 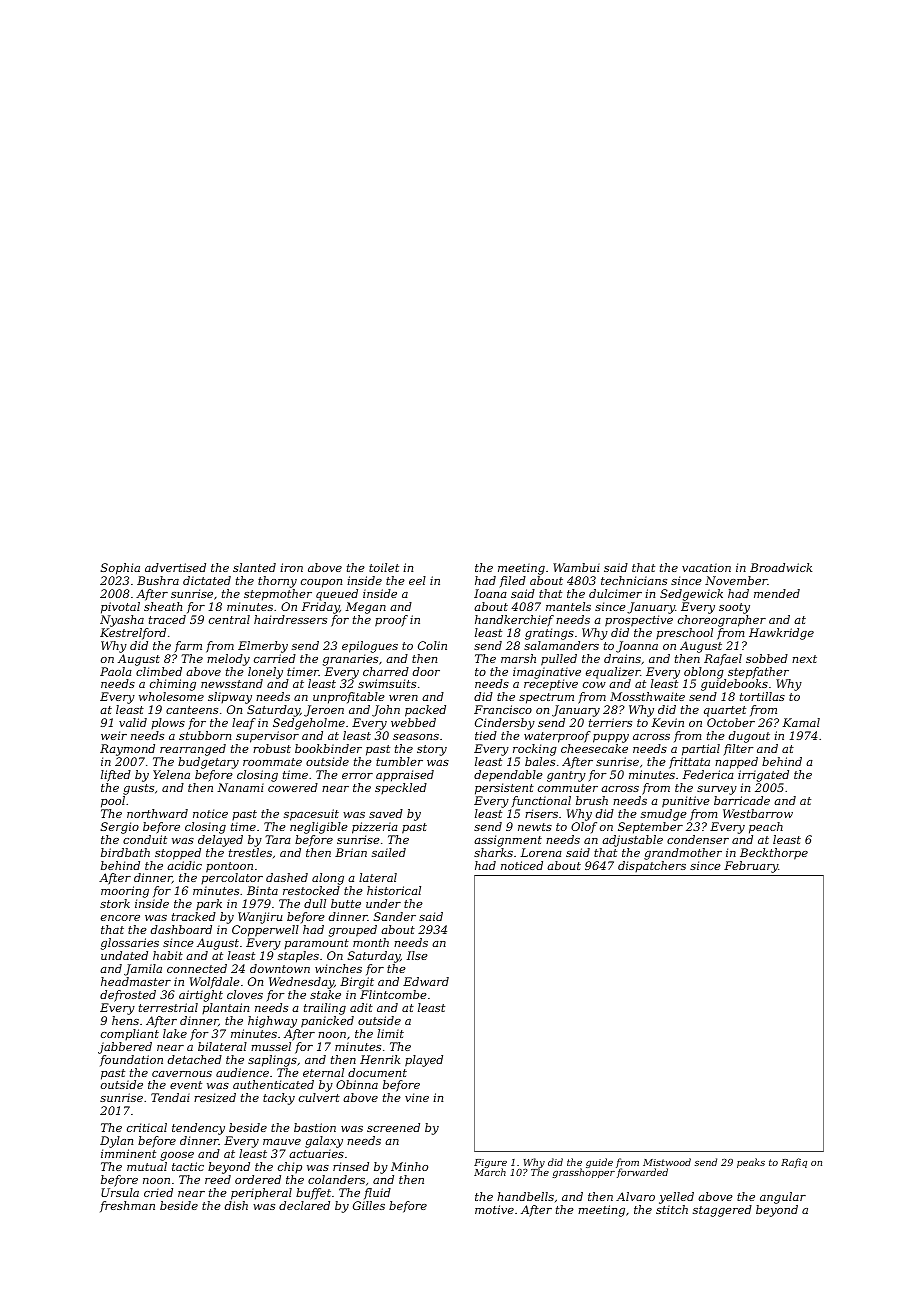 What do you see at coordinates (417, 580) in the document?
I see `eel` at bounding box center [417, 580].
